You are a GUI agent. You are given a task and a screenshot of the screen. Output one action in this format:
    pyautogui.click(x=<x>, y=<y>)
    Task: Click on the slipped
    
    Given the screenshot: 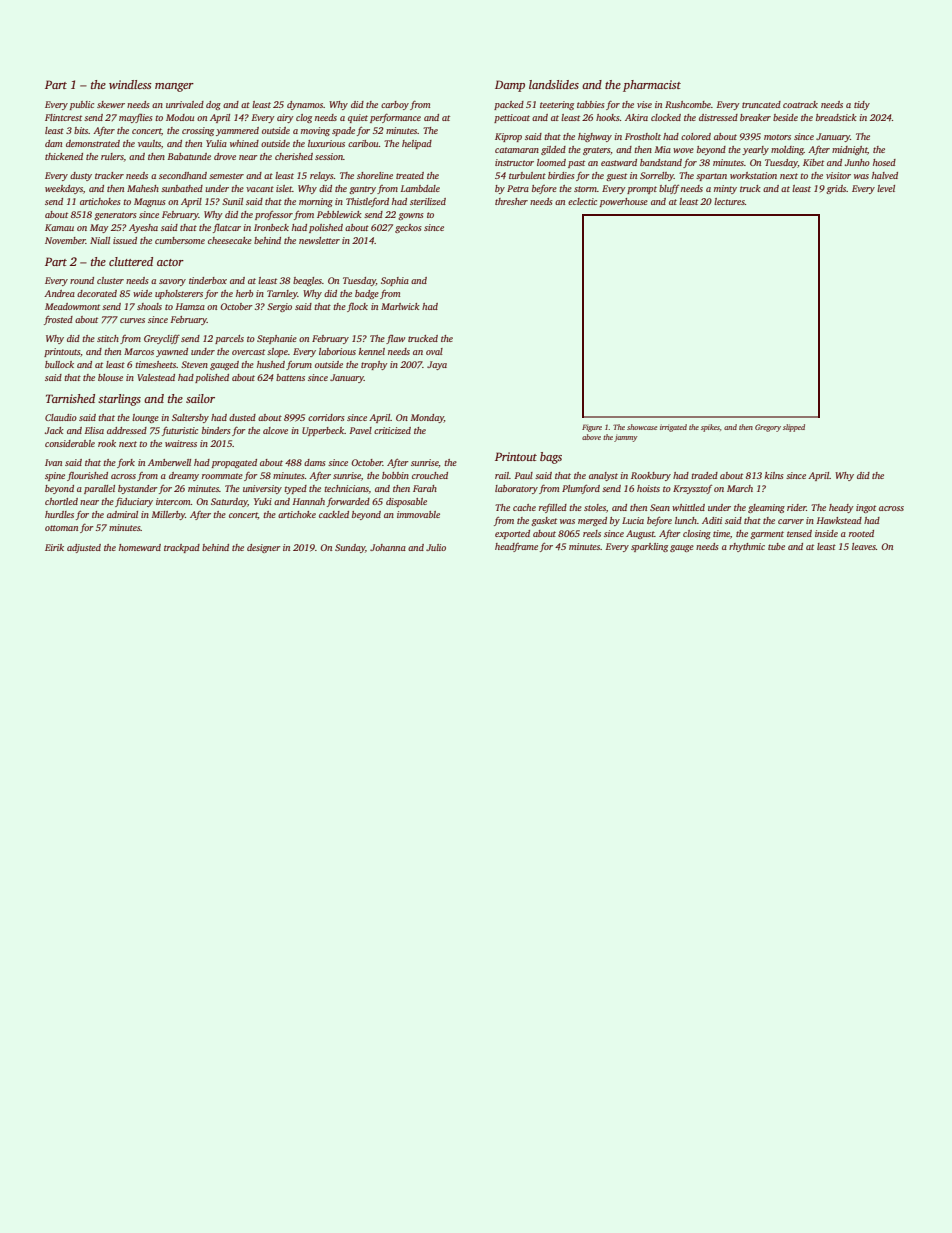 What is the action you would take?
    pyautogui.click(x=794, y=428)
